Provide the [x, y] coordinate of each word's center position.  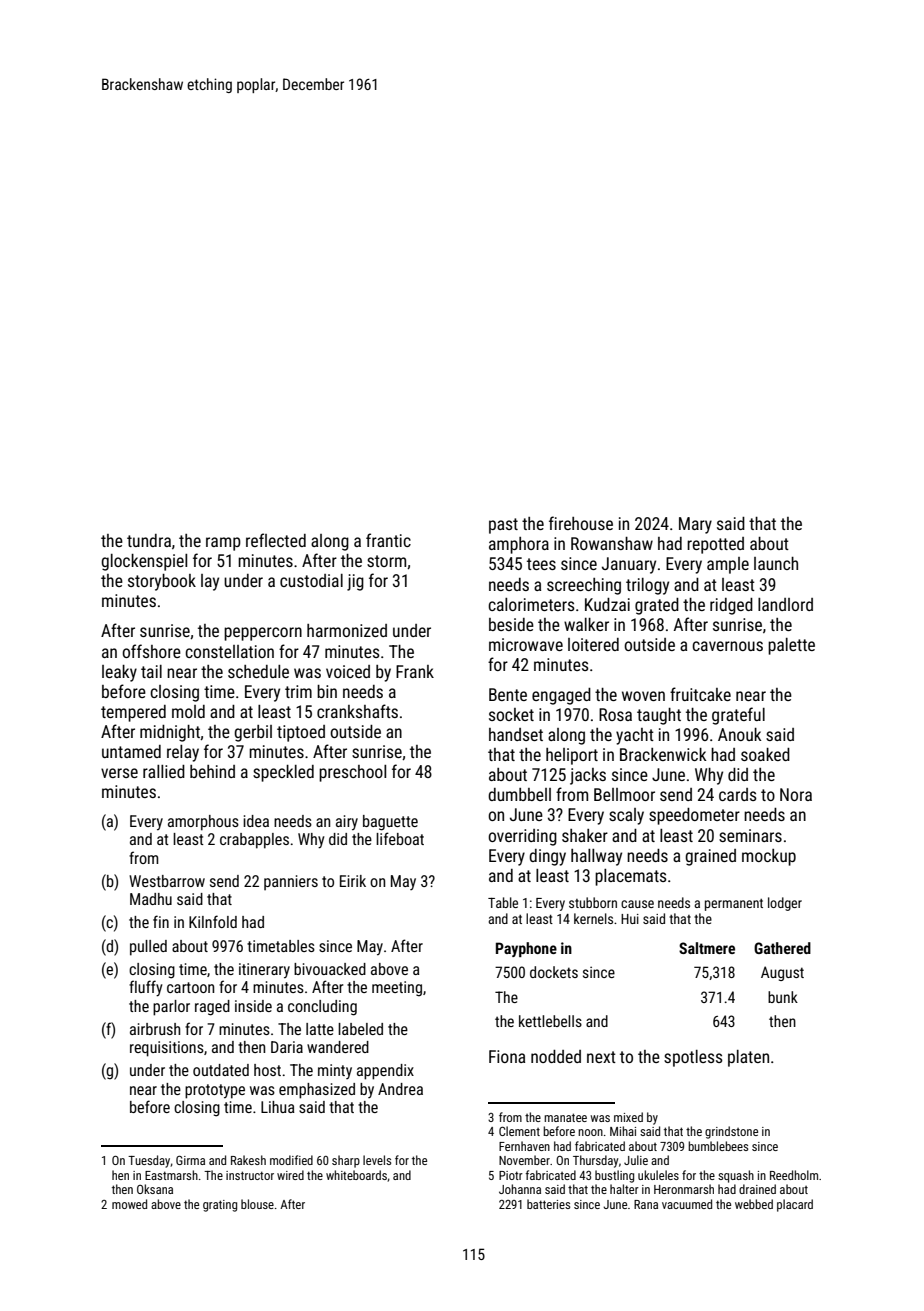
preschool [352, 773]
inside [253, 1006]
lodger [785, 904]
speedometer [694, 816]
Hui [630, 919]
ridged [731, 606]
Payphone [526, 949]
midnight [170, 733]
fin [161, 921]
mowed [129, 1204]
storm [386, 561]
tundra [149, 540]
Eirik [353, 881]
